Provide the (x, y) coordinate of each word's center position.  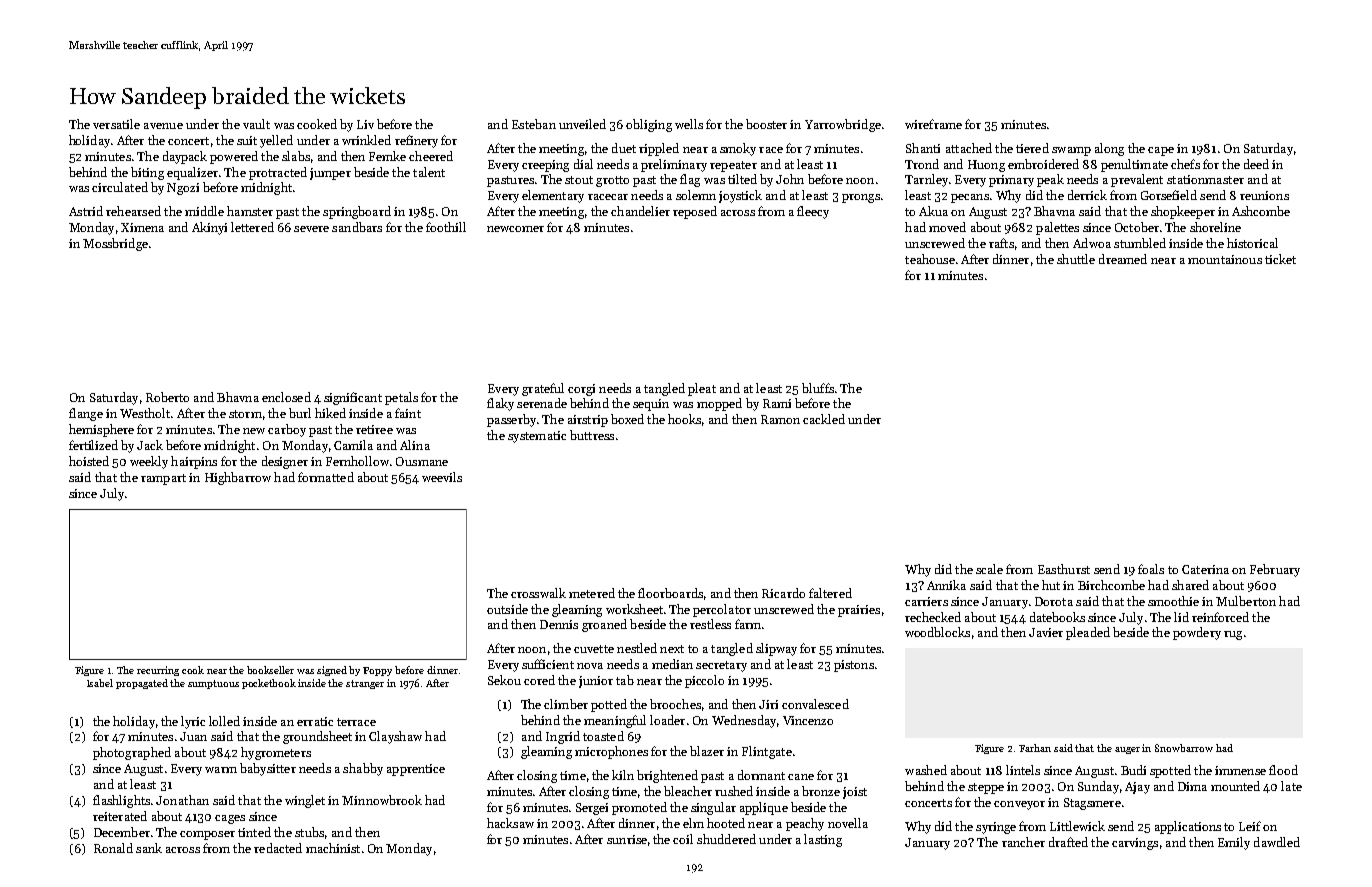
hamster (250, 211)
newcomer (515, 229)
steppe (986, 788)
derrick (1087, 195)
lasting (823, 840)
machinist (333, 848)
